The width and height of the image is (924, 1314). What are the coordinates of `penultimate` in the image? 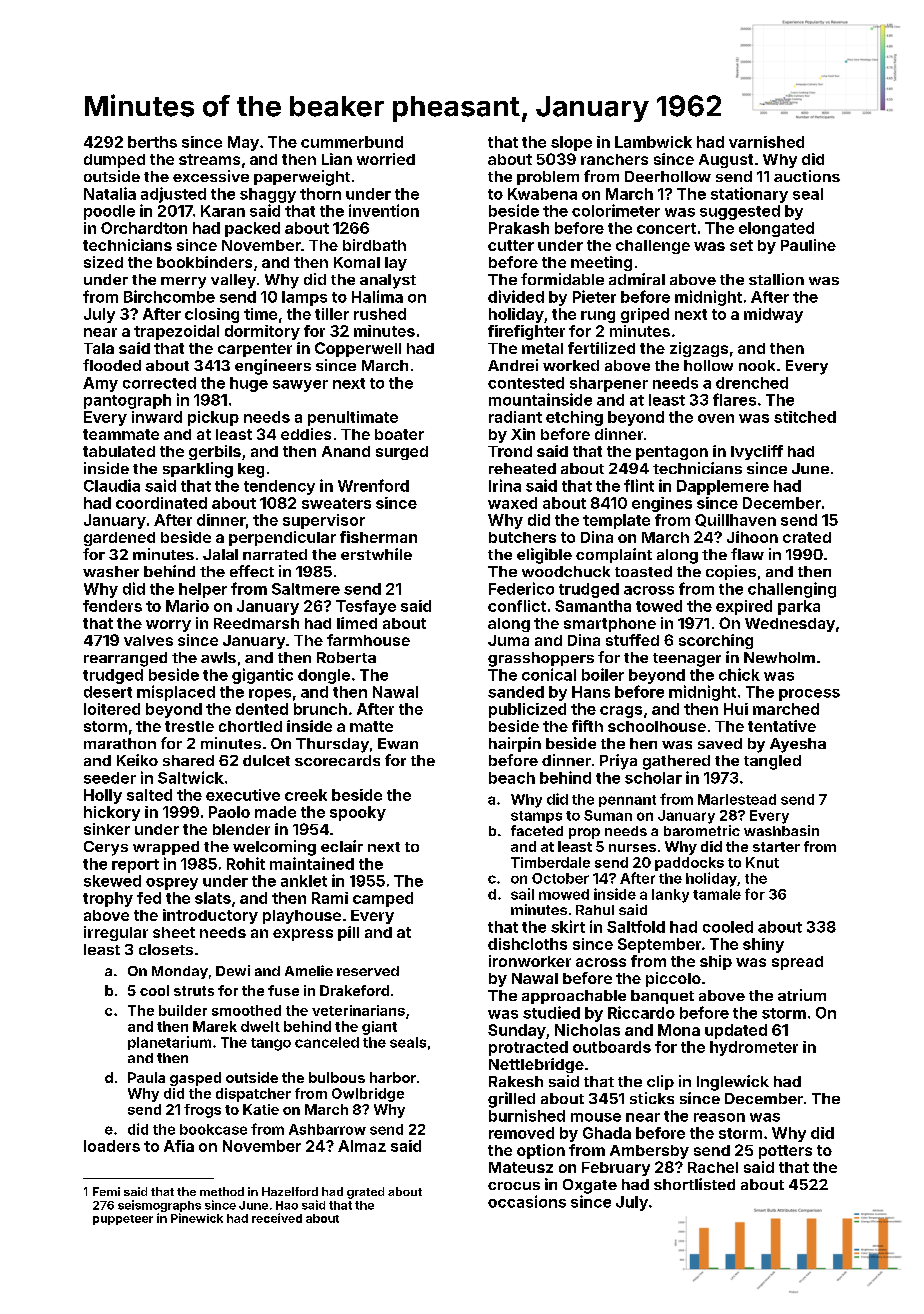 It's located at (353, 418).
